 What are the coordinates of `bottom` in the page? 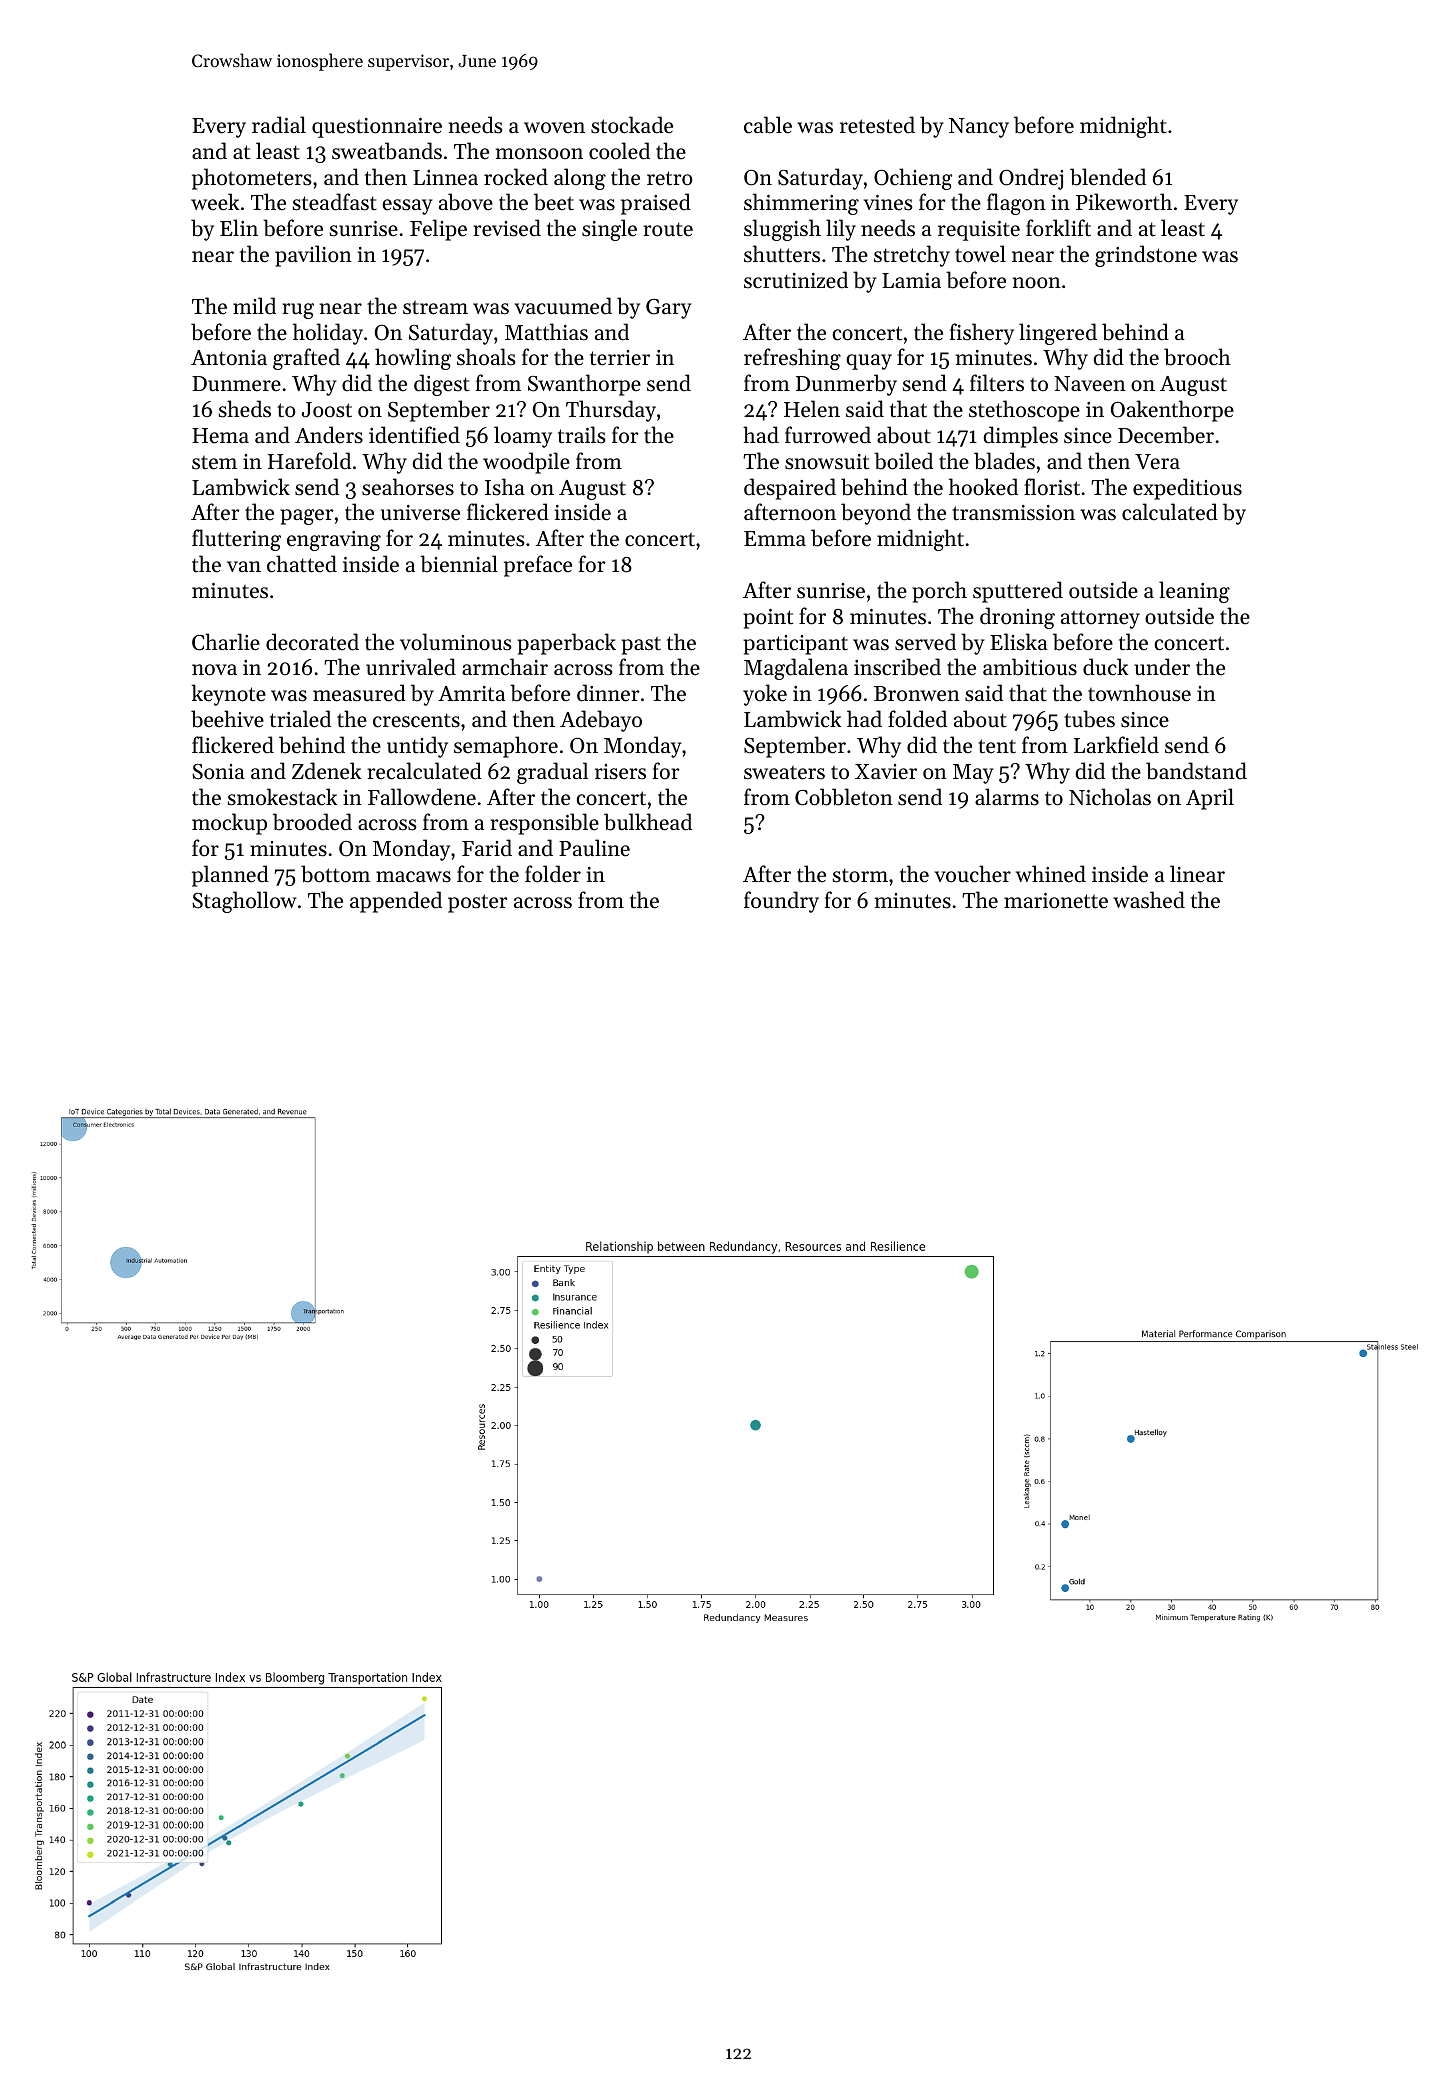 It's located at (335, 874).
